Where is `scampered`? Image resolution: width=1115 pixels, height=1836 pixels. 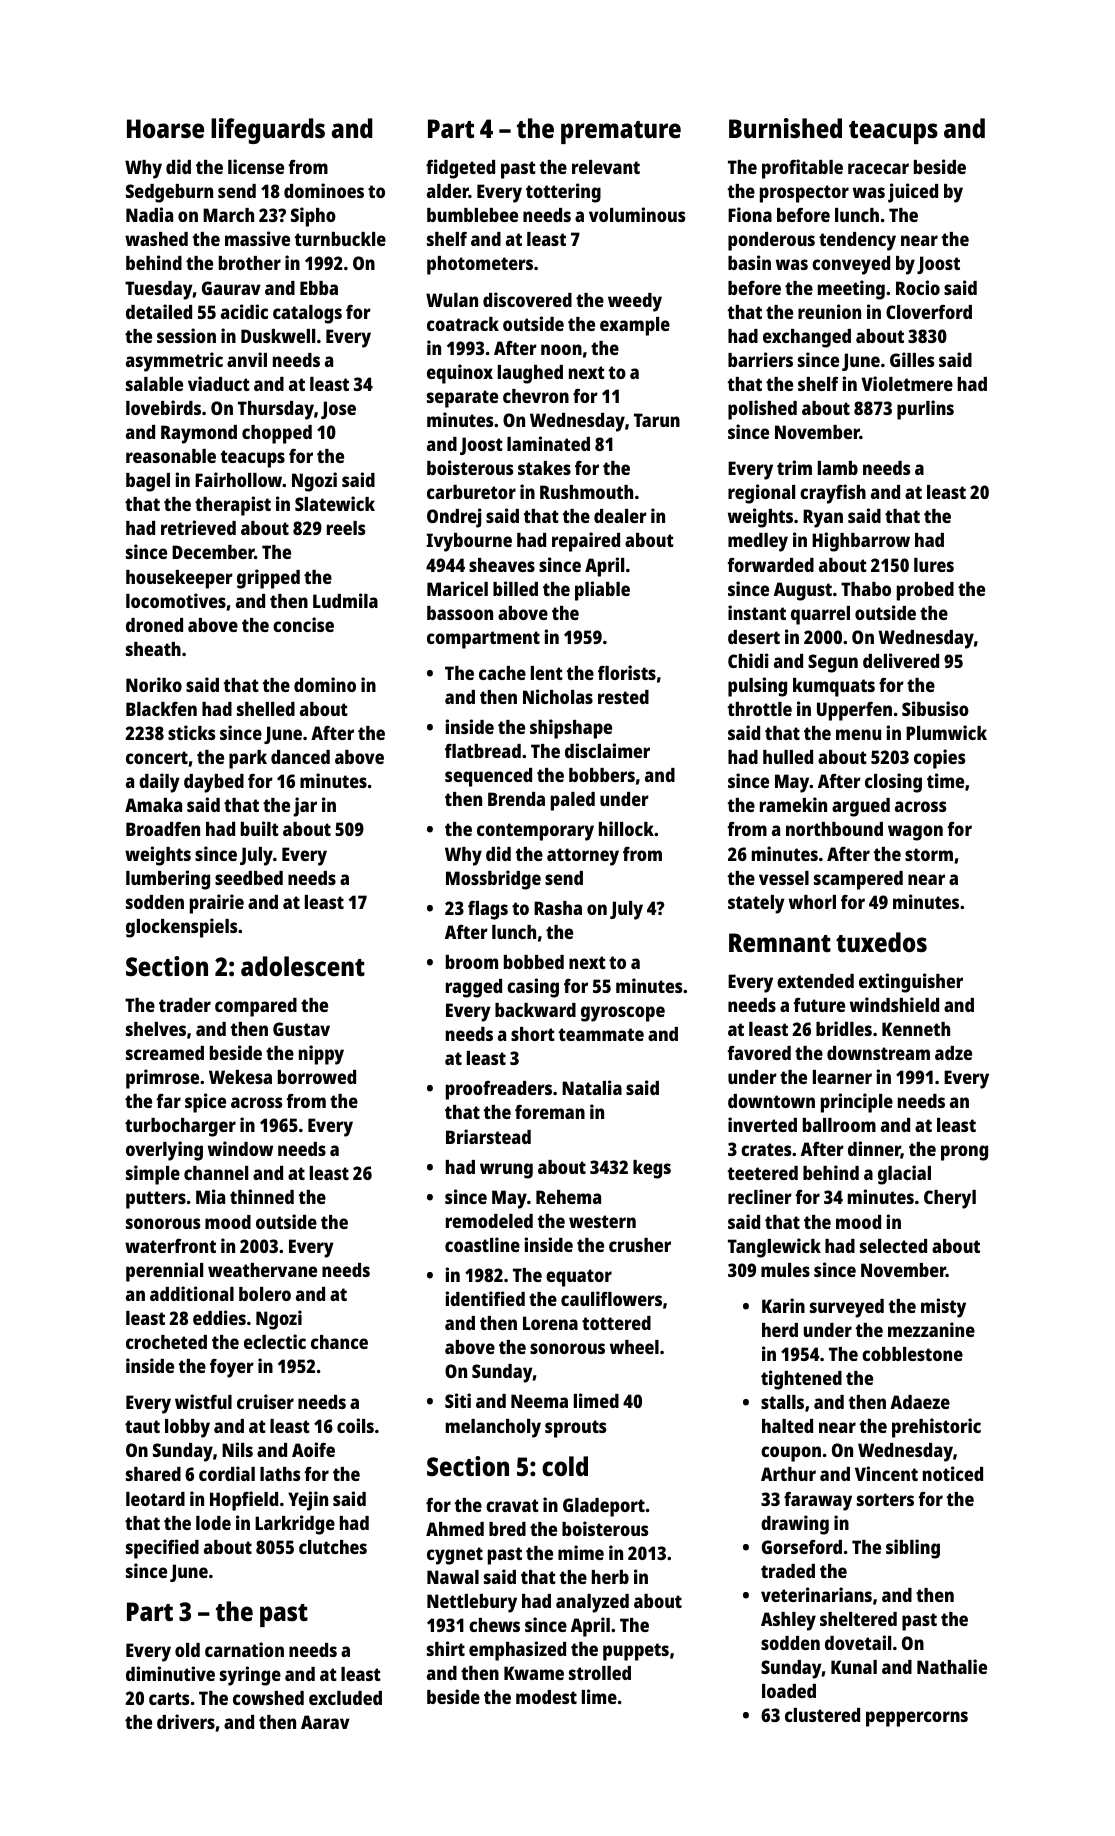
scampered is located at coordinates (858, 880).
